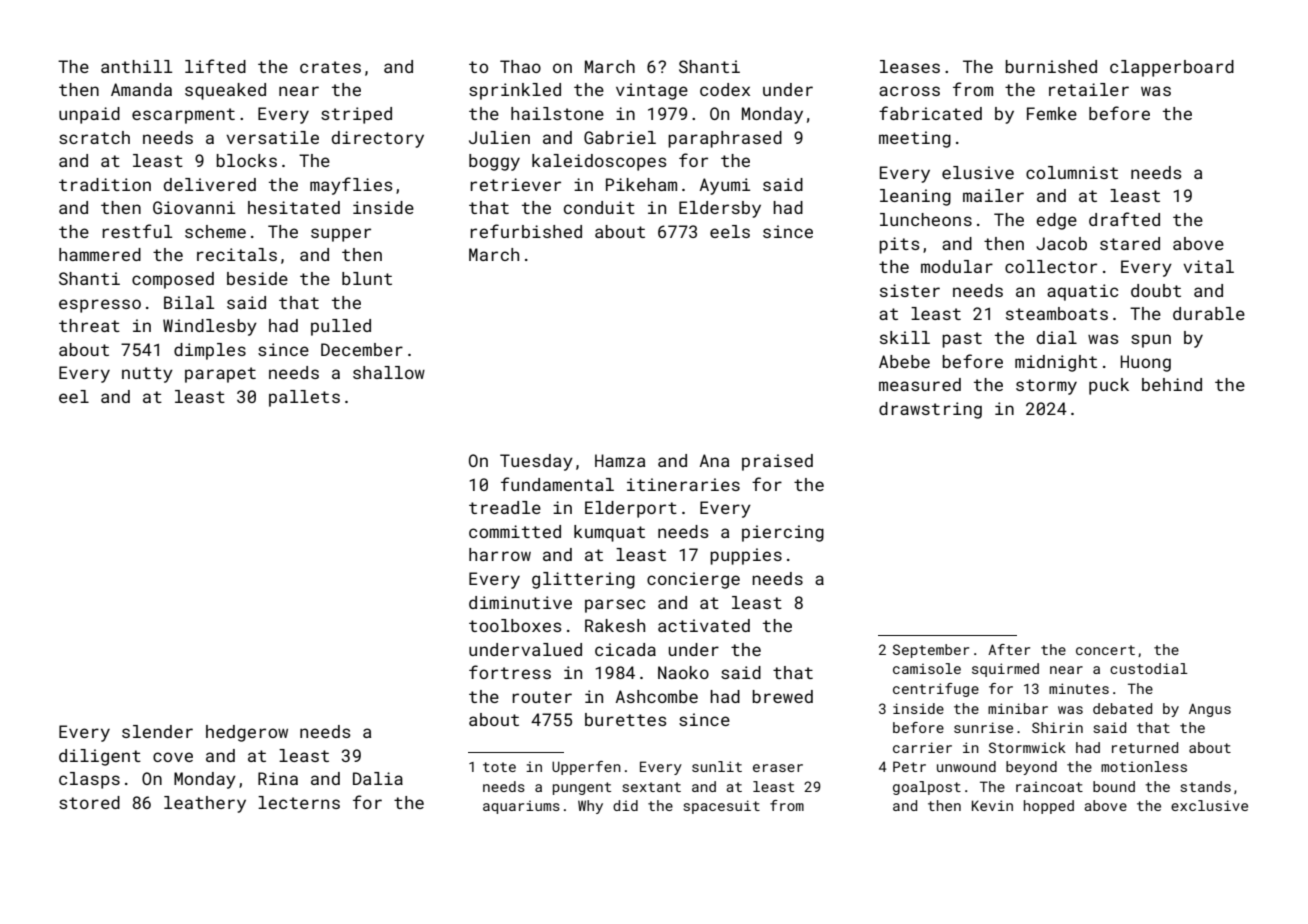  Describe the element at coordinates (136, 66) in the screenshot. I see `anthill` at that location.
